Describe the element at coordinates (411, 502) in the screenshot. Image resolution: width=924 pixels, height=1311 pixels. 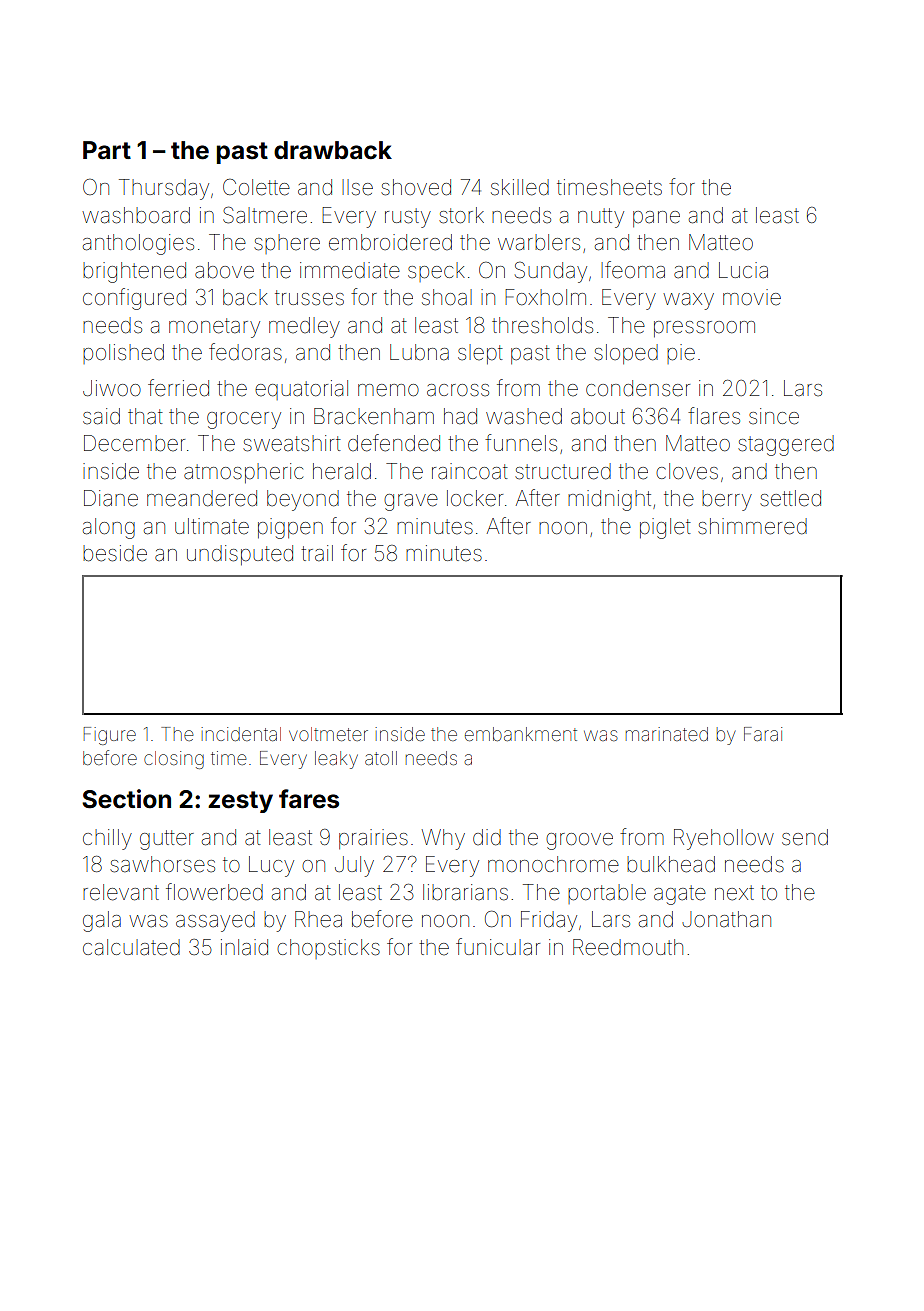
I see `grave` at that location.
